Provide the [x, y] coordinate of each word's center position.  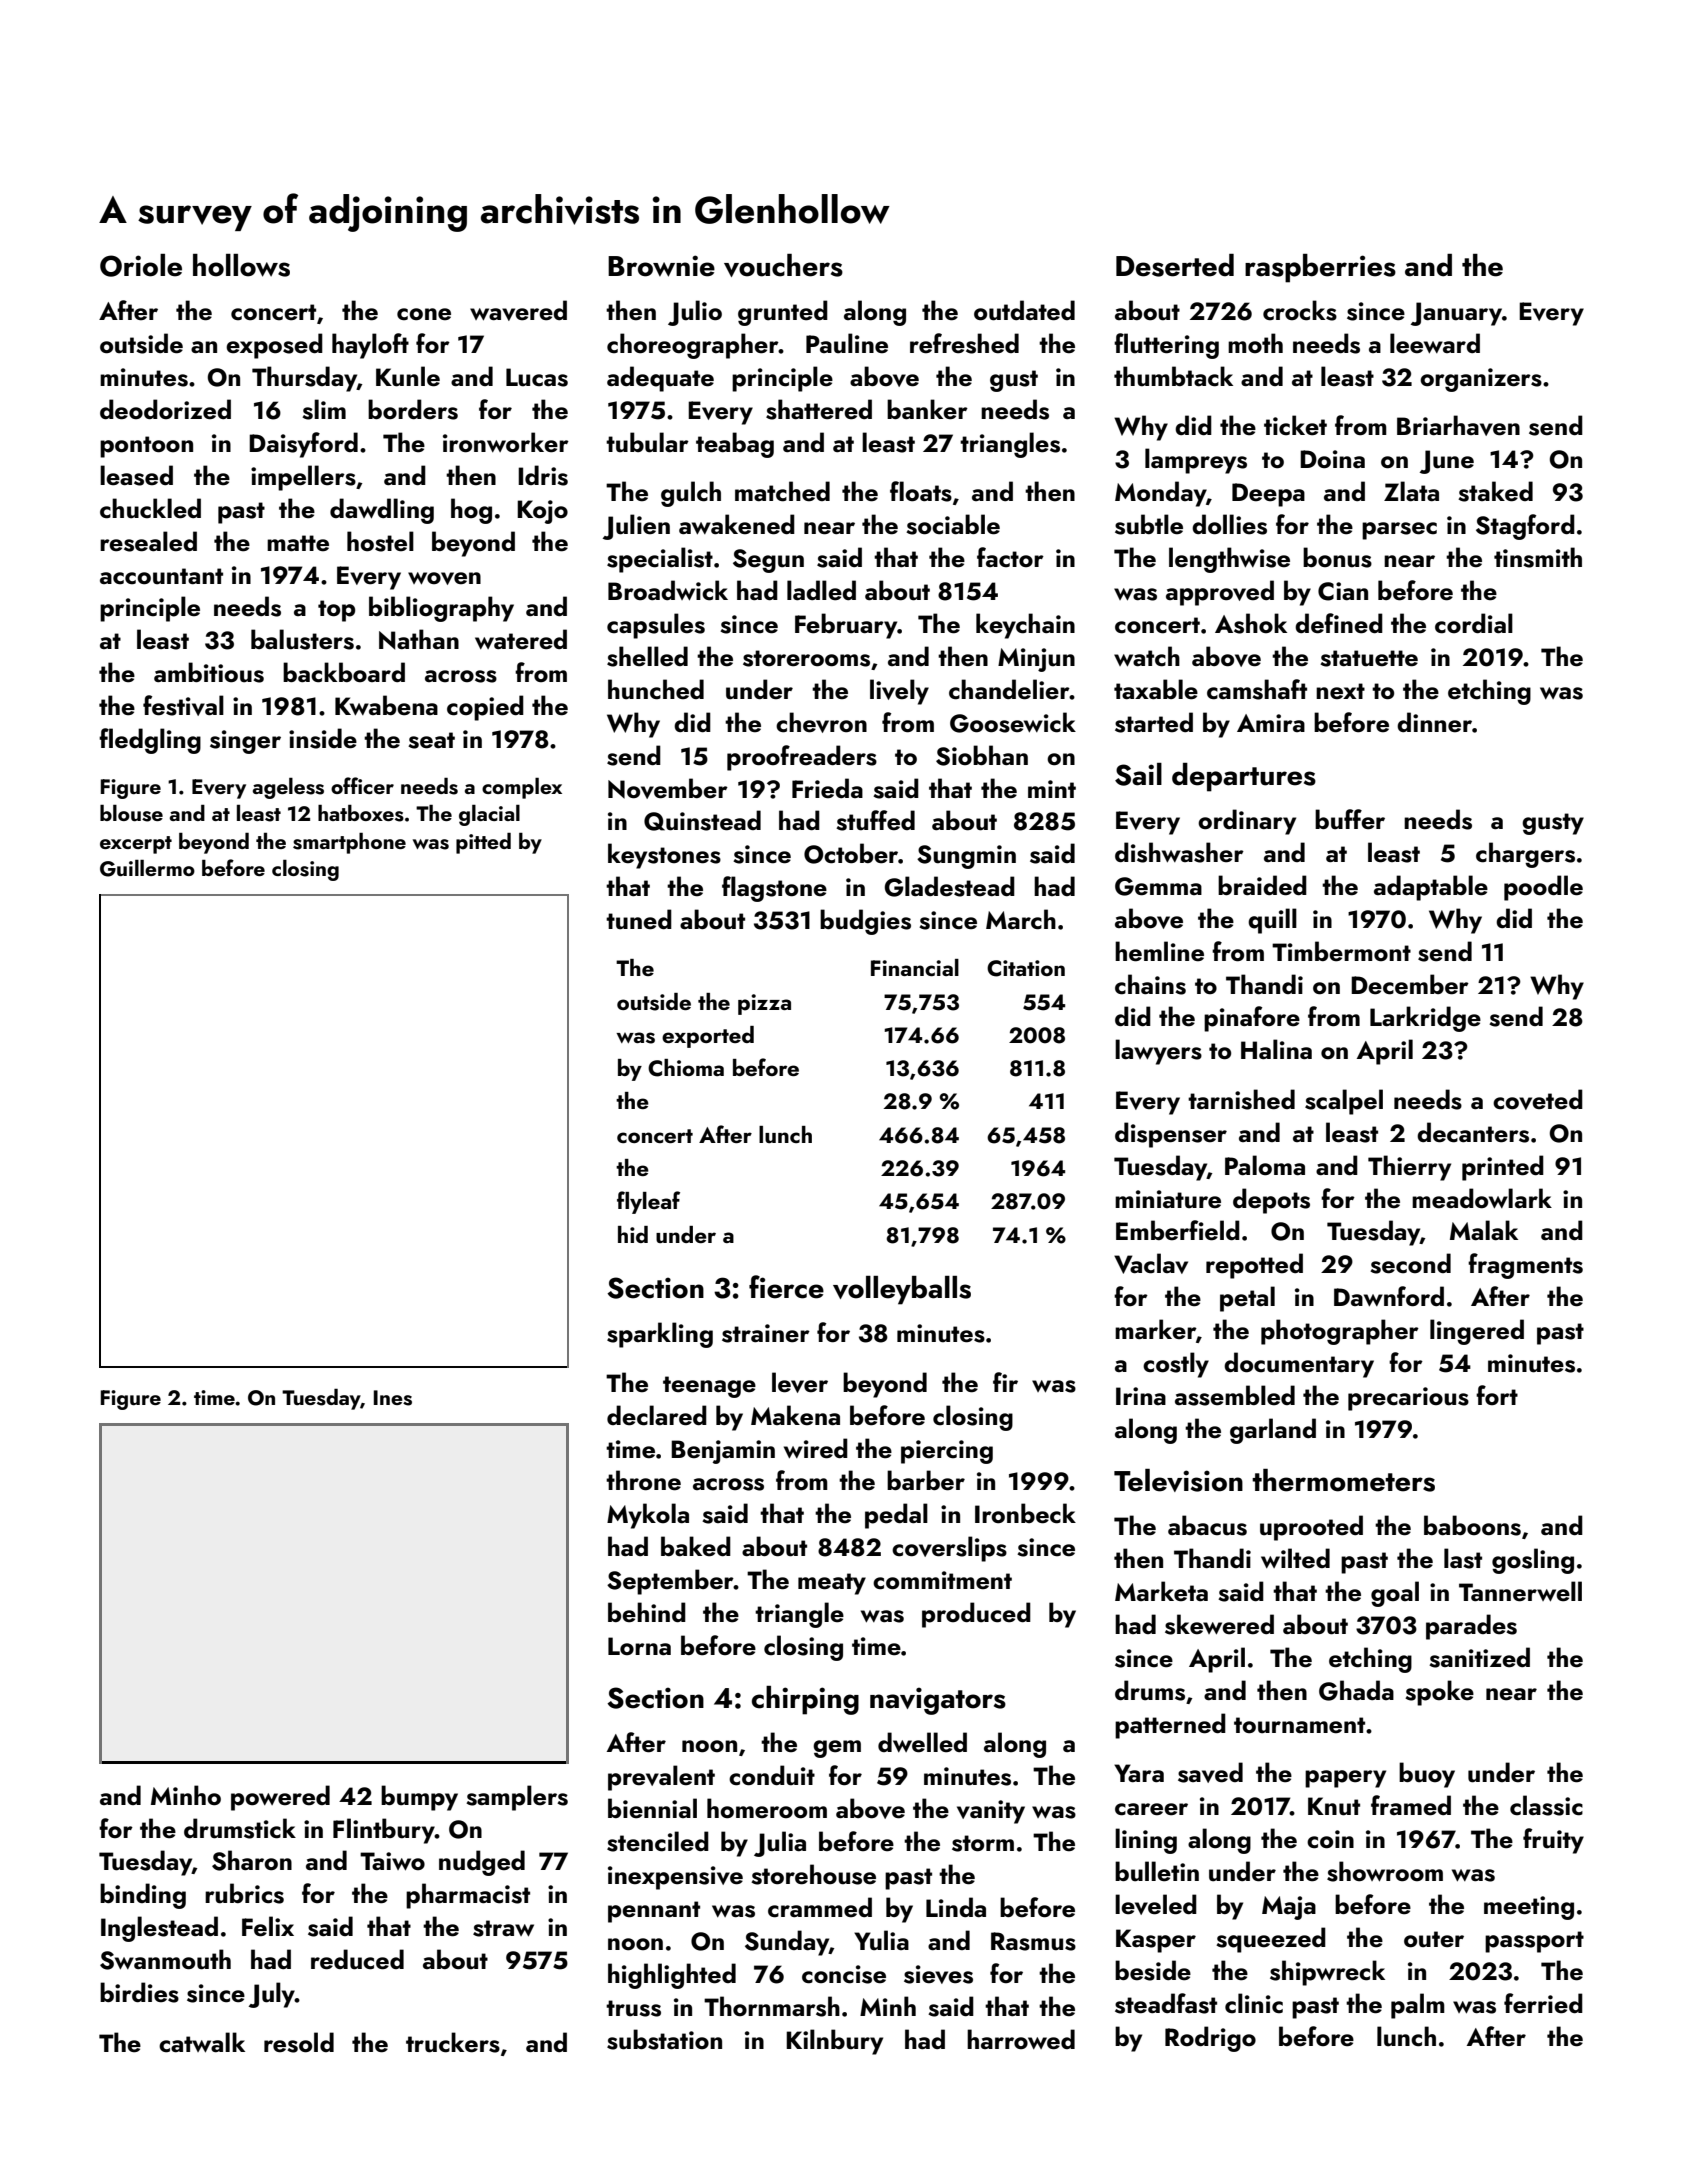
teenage [709, 1387]
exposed [274, 346]
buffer [1350, 819]
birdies [139, 1992]
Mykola [648, 1516]
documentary [1299, 1365]
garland [1273, 1431]
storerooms [806, 658]
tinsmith [1538, 557]
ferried [1543, 2003]
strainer [766, 1333]
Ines [393, 1398]
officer [362, 785]
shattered [819, 409]
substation [664, 2039]
